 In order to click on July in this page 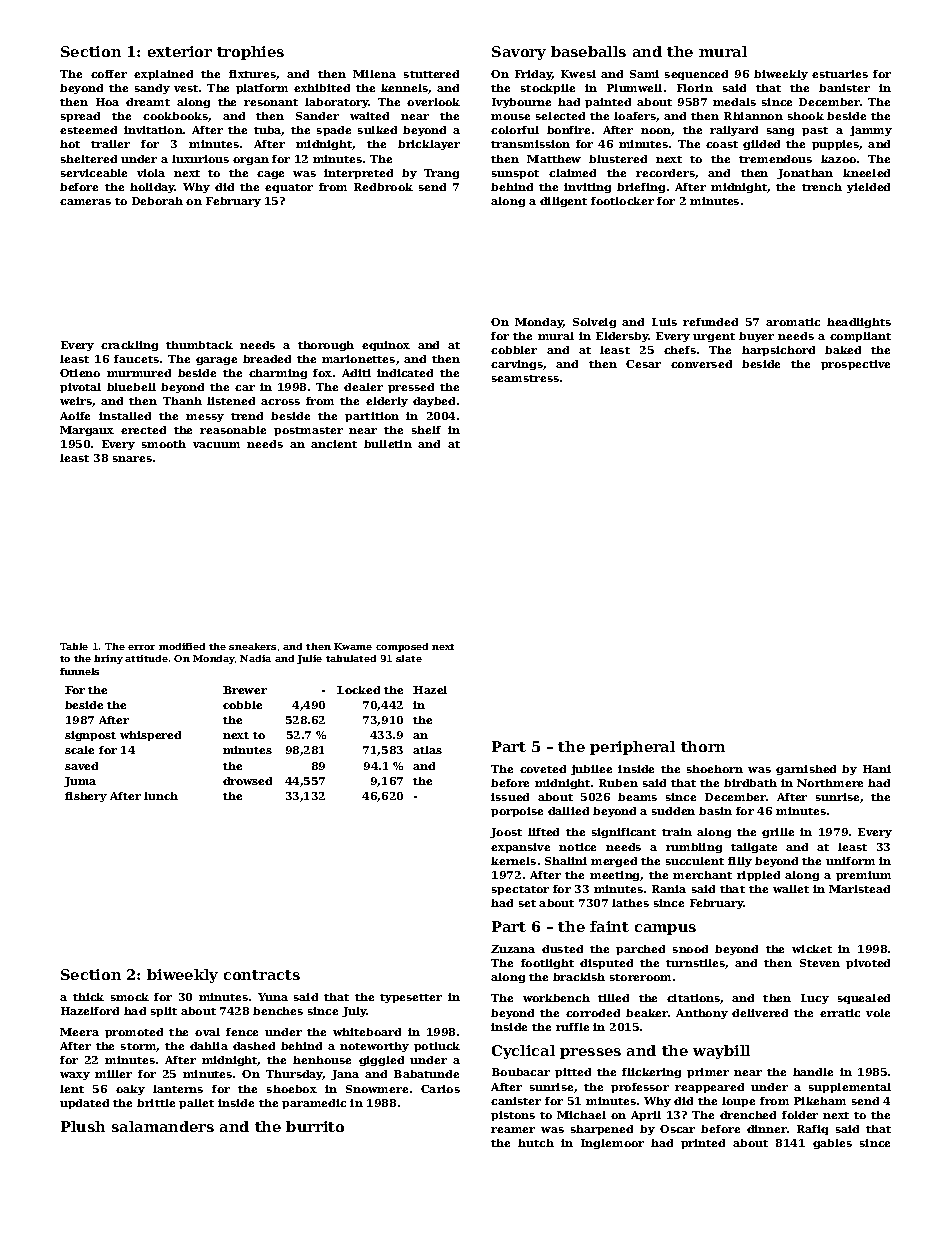, I will do `click(354, 1012)`.
